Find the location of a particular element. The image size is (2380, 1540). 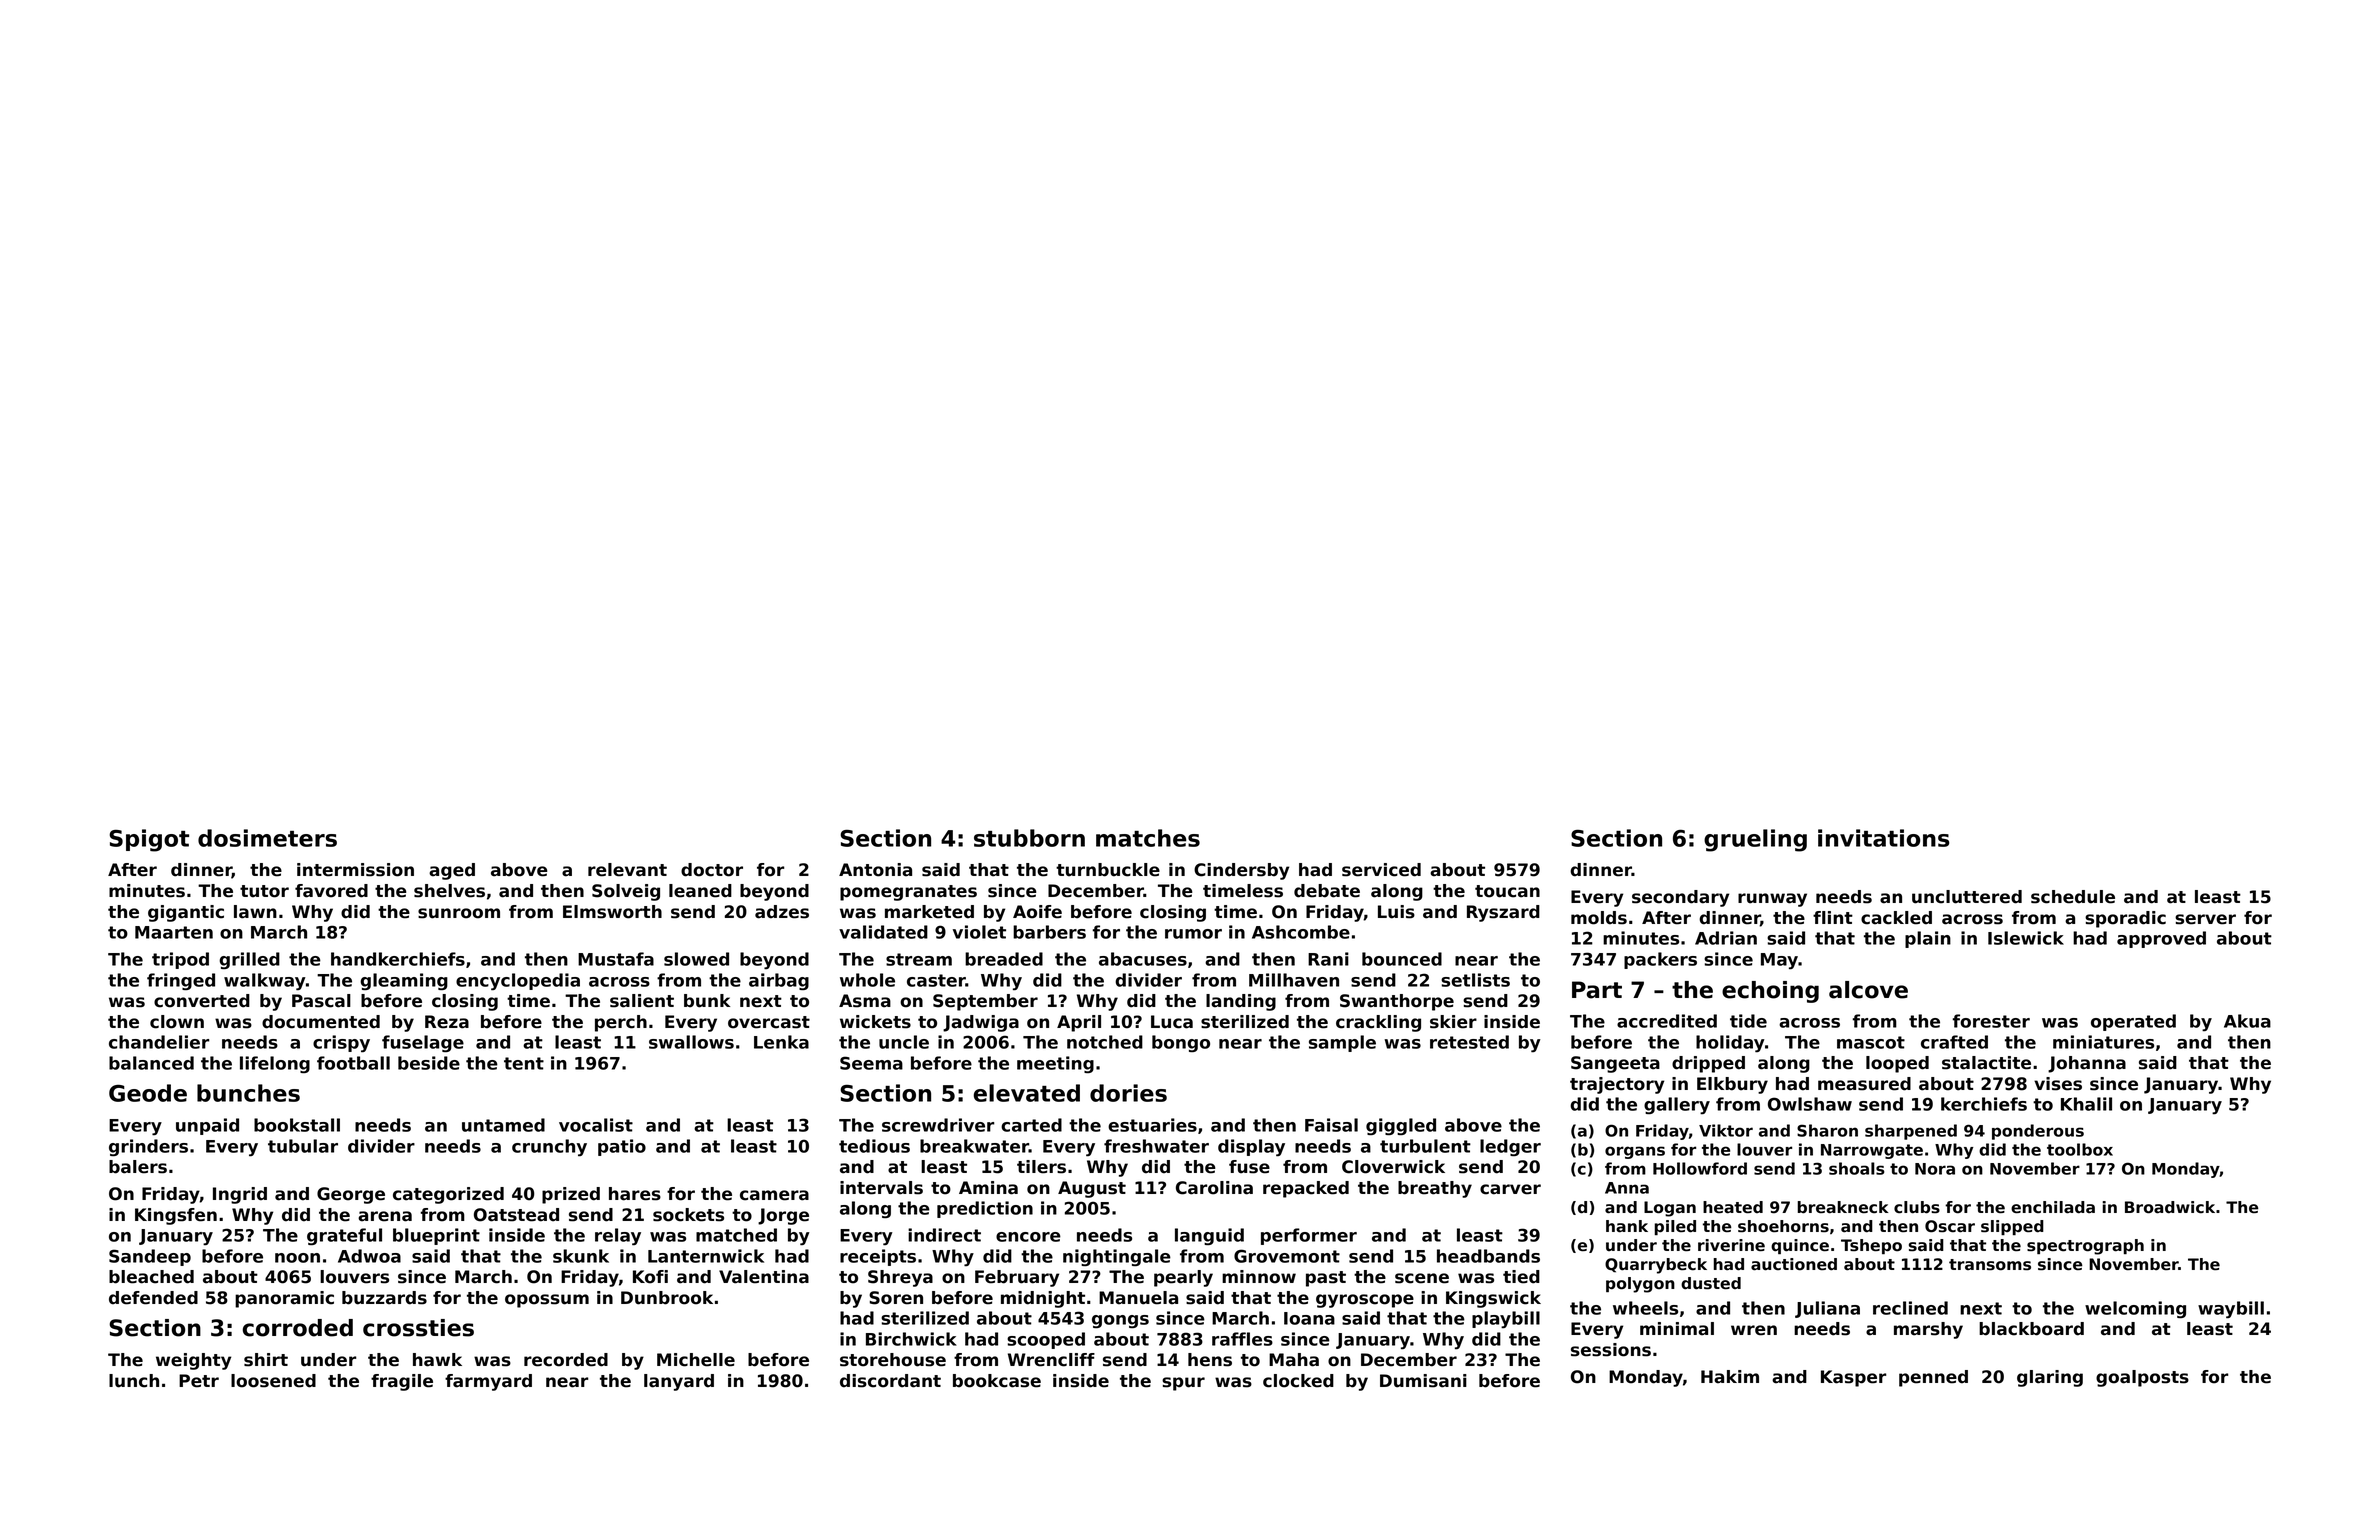

Juliana is located at coordinates (1827, 1309).
